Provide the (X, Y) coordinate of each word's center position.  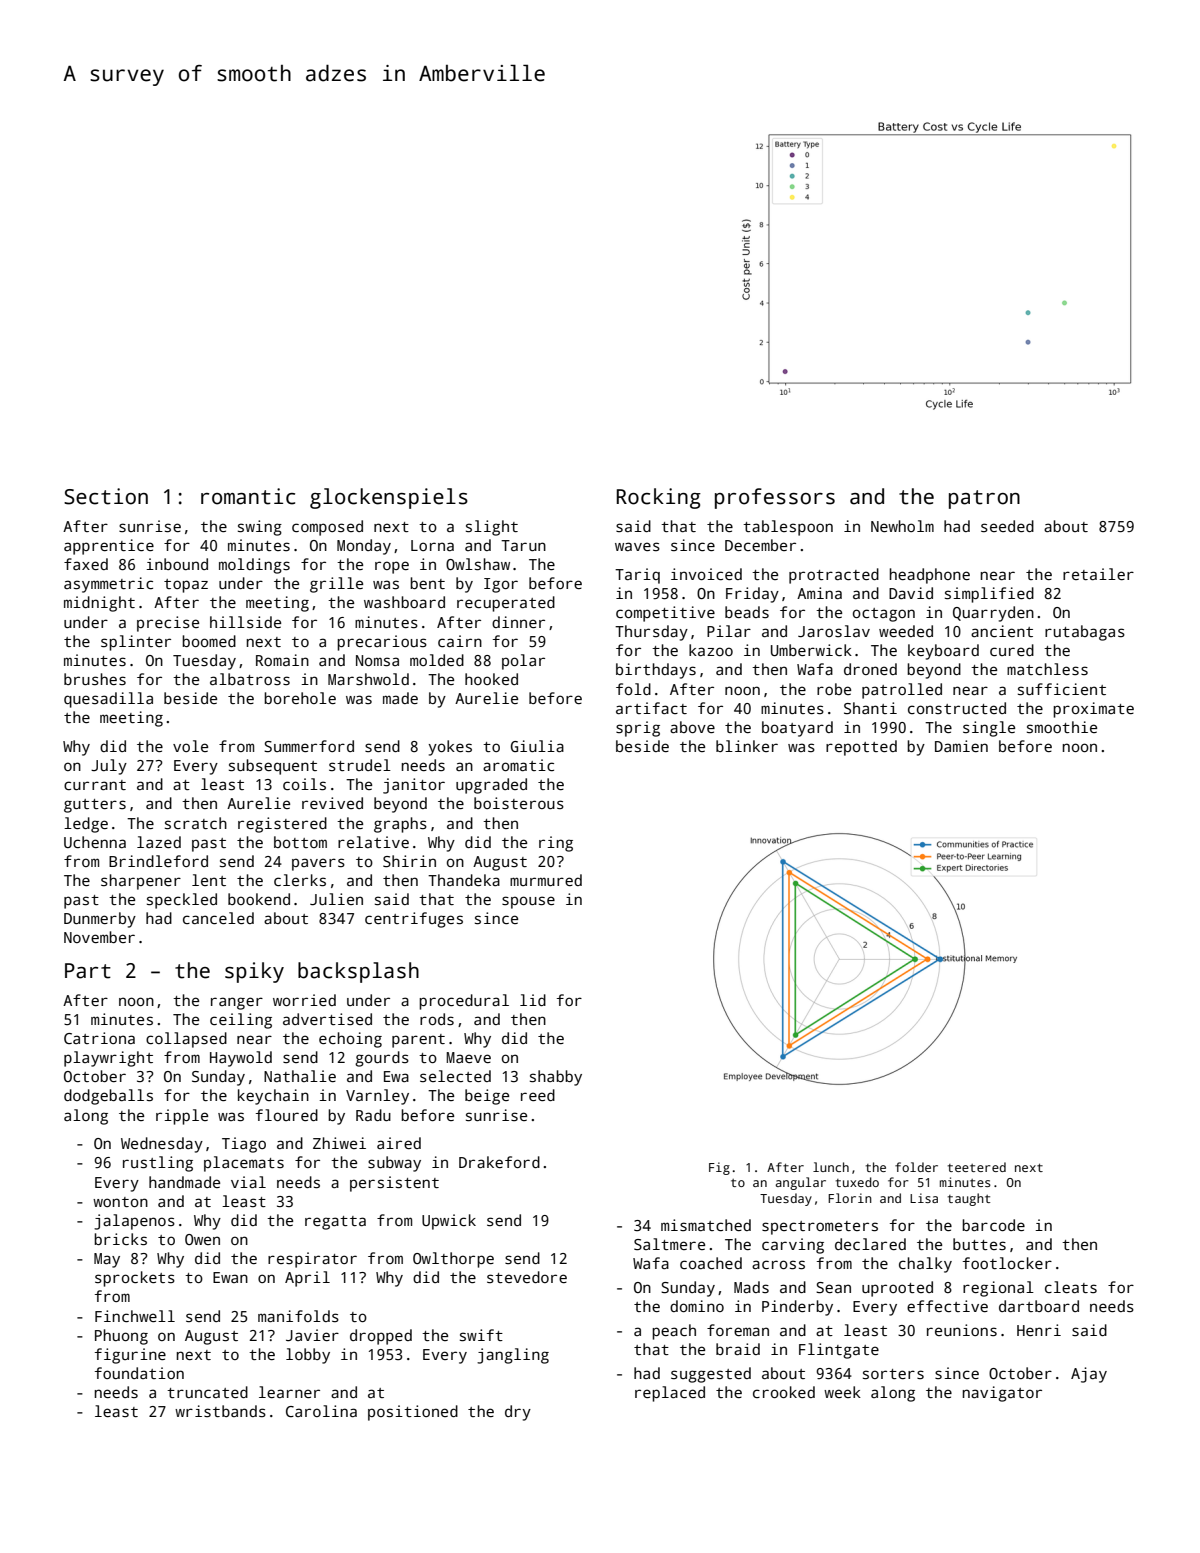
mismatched (706, 1225)
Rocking (659, 498)
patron (984, 499)
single (989, 729)
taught (969, 1199)
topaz (186, 586)
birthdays (656, 671)
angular (801, 1183)
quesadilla (108, 700)
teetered (977, 1167)
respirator (312, 1260)
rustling (158, 1164)
